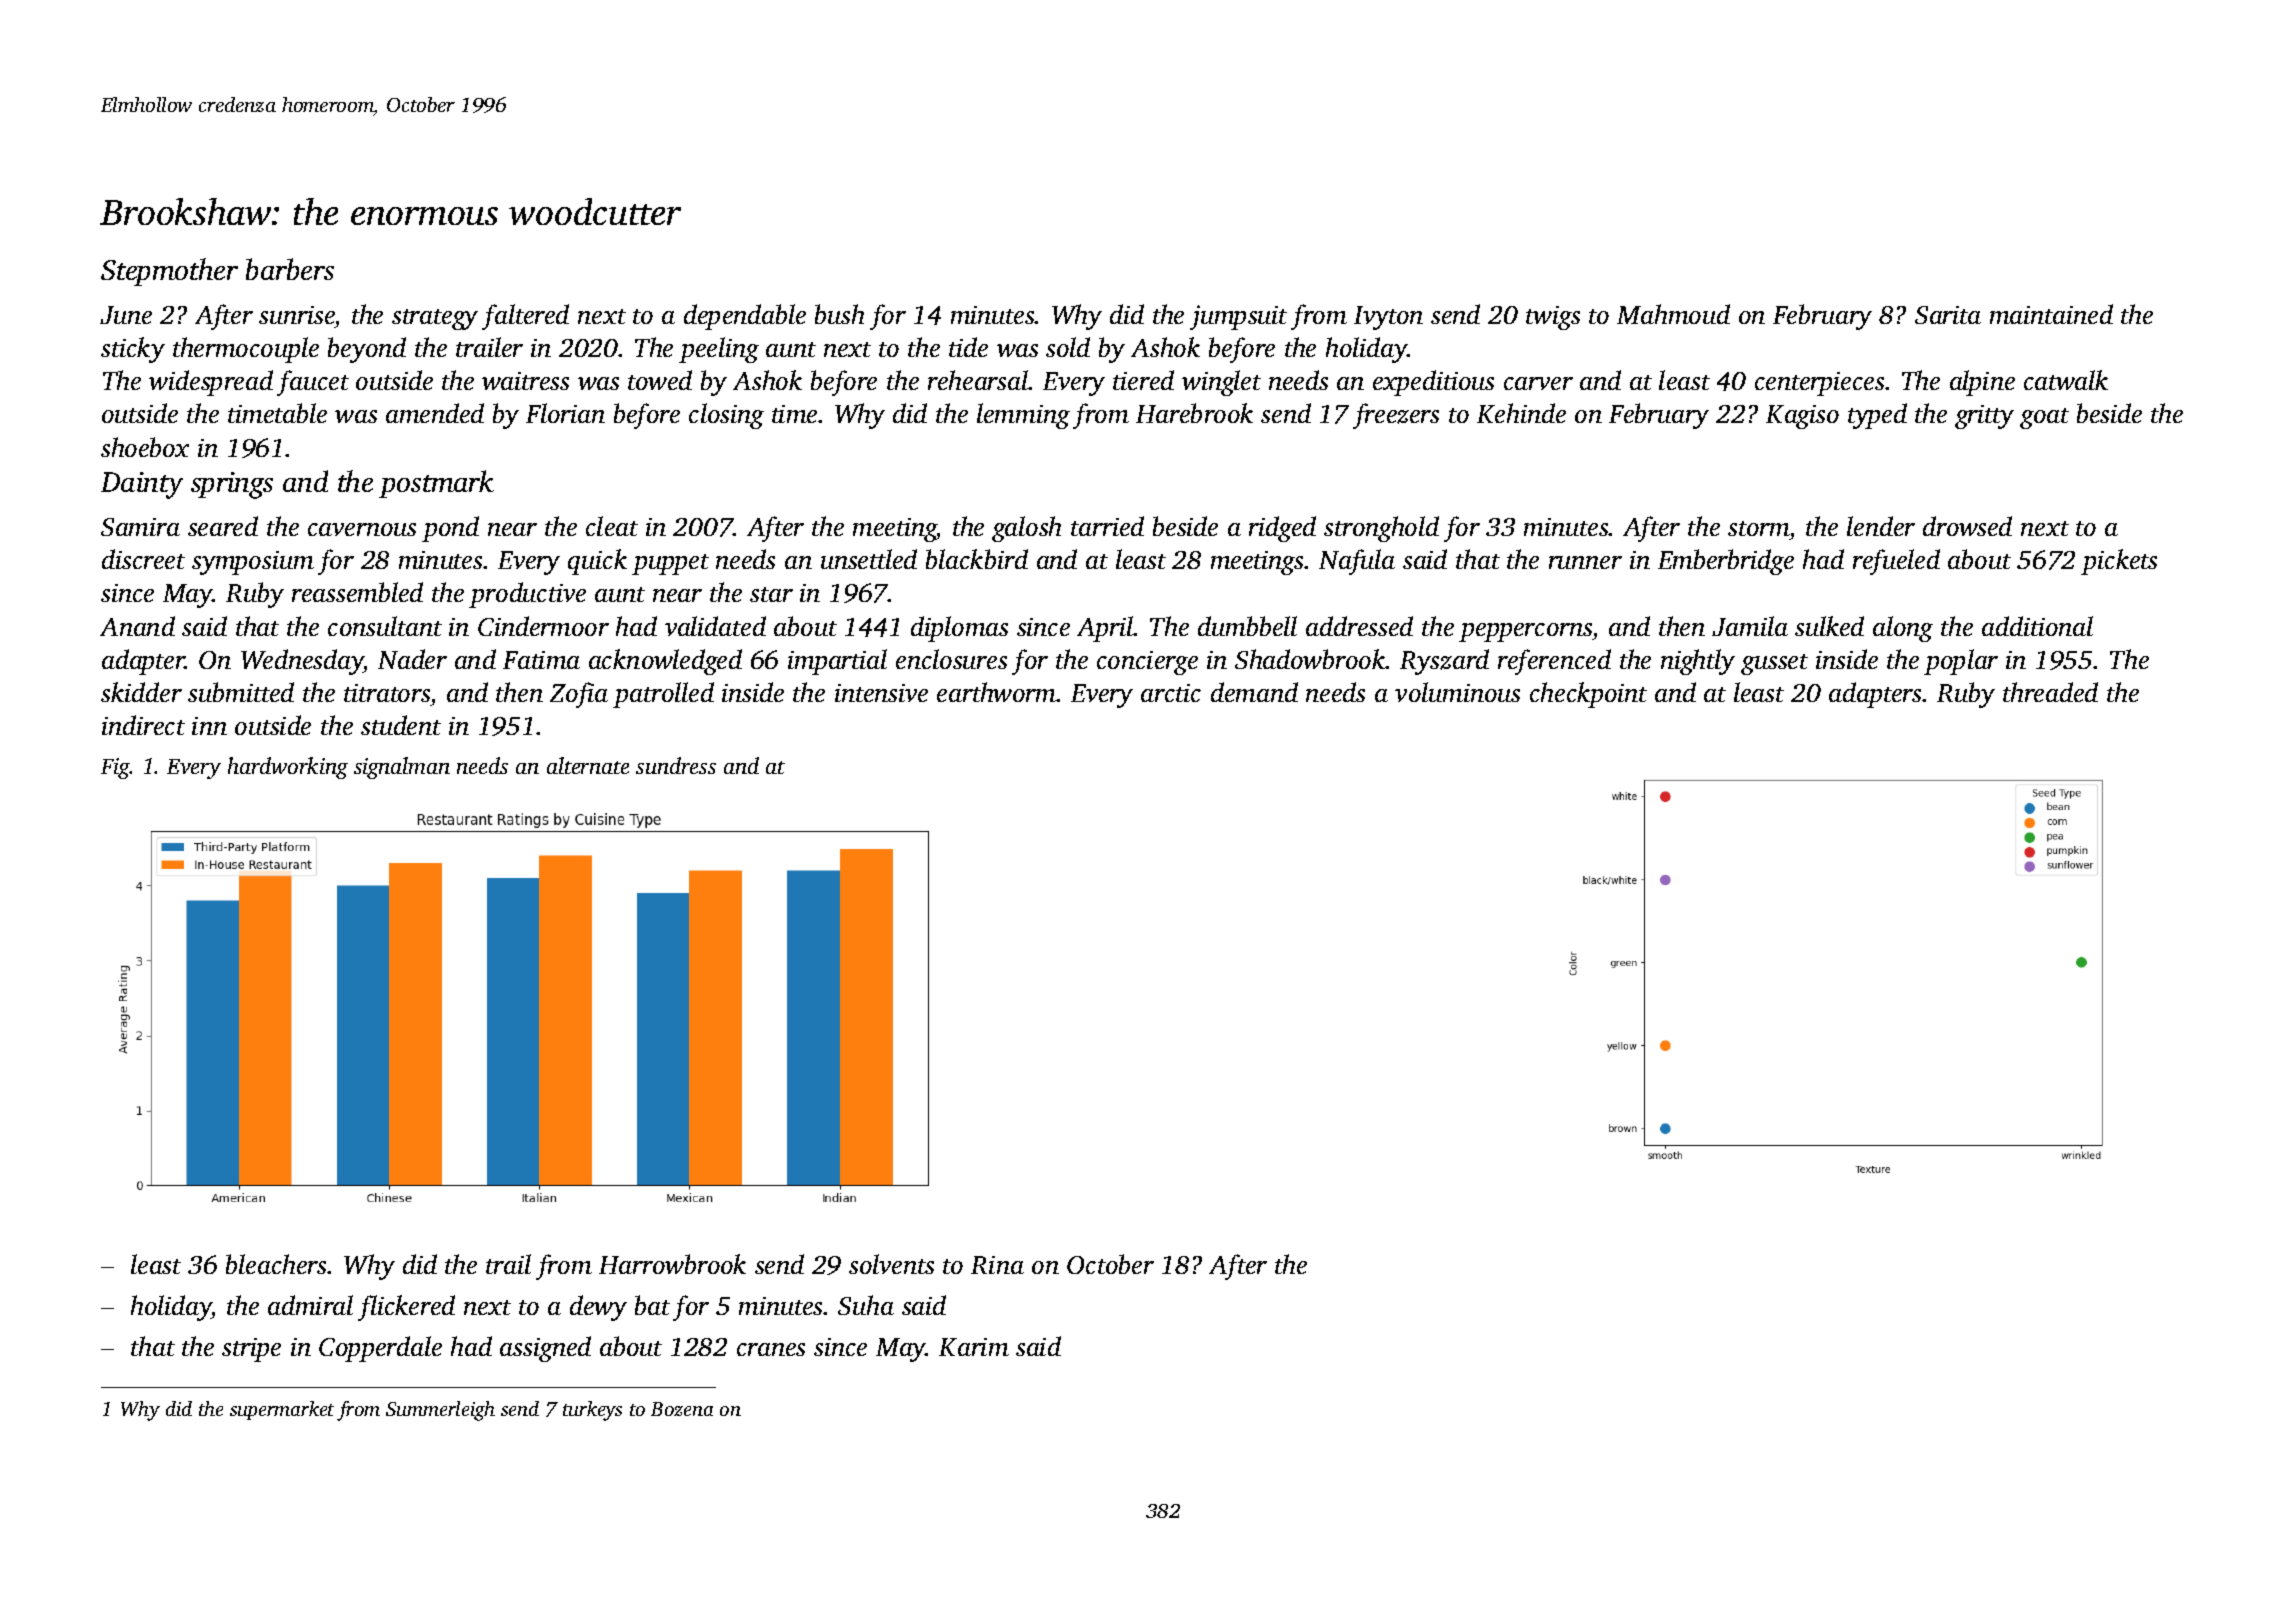  What do you see at coordinates (223, 526) in the screenshot?
I see `seared` at bounding box center [223, 526].
